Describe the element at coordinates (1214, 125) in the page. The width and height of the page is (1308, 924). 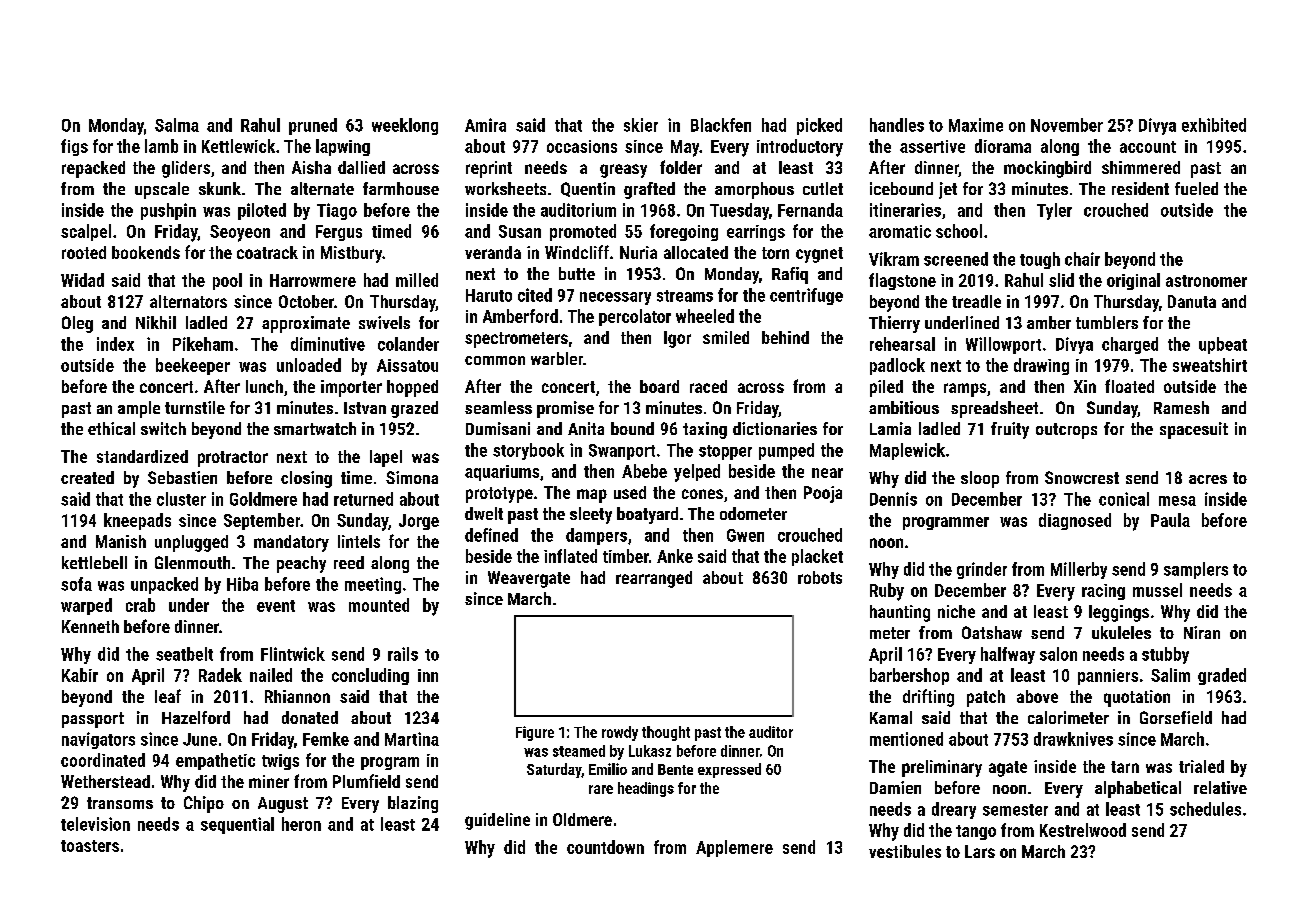
I see `exhibited` at that location.
